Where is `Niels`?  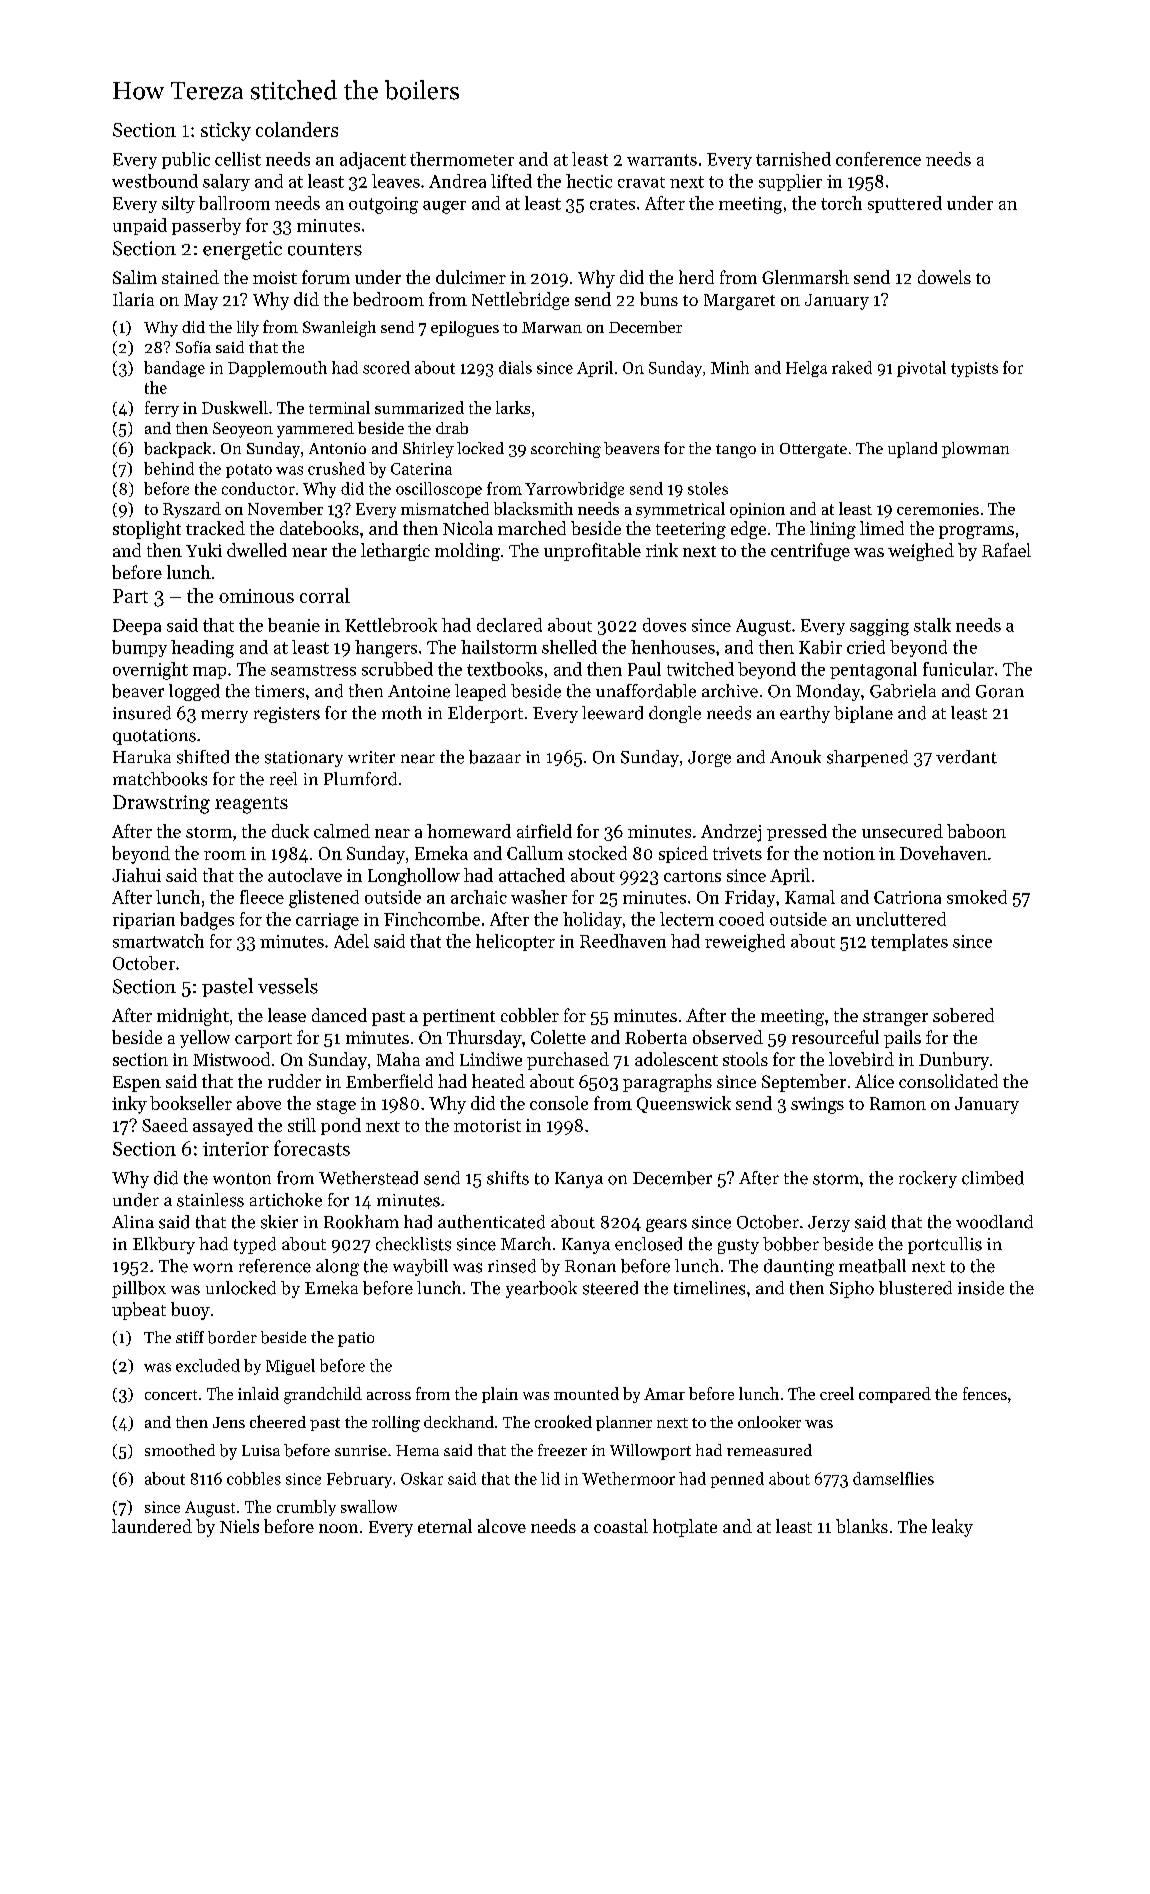
Niels is located at coordinates (239, 1526).
